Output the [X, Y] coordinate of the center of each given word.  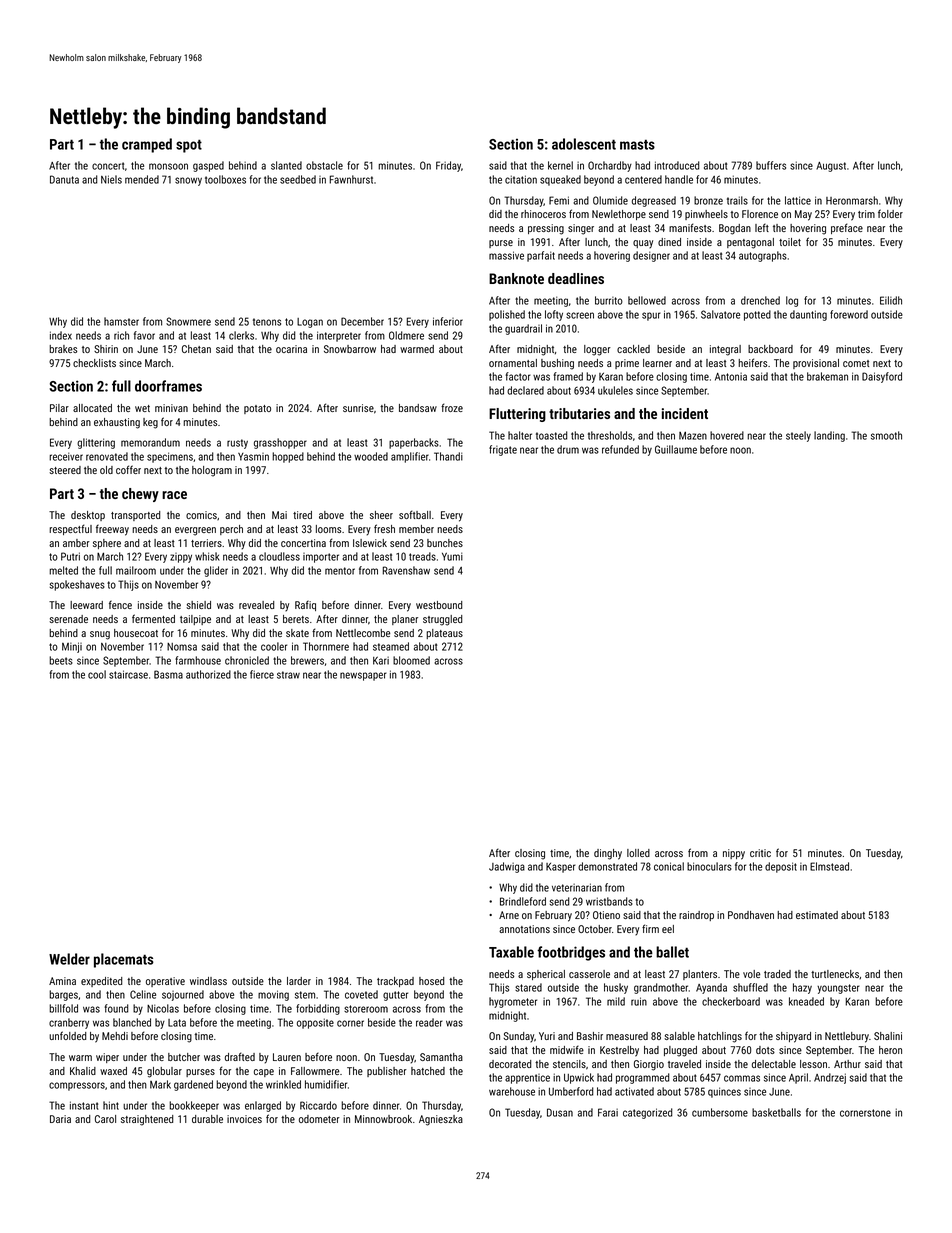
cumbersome [720, 1112]
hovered [727, 435]
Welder [69, 959]
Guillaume [676, 449]
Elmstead [829, 866]
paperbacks [414, 443]
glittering [96, 443]
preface [847, 228]
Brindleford [523, 901]
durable [207, 1119]
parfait [541, 256]
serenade [68, 619]
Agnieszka [441, 1120]
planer [405, 620]
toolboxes [225, 179]
